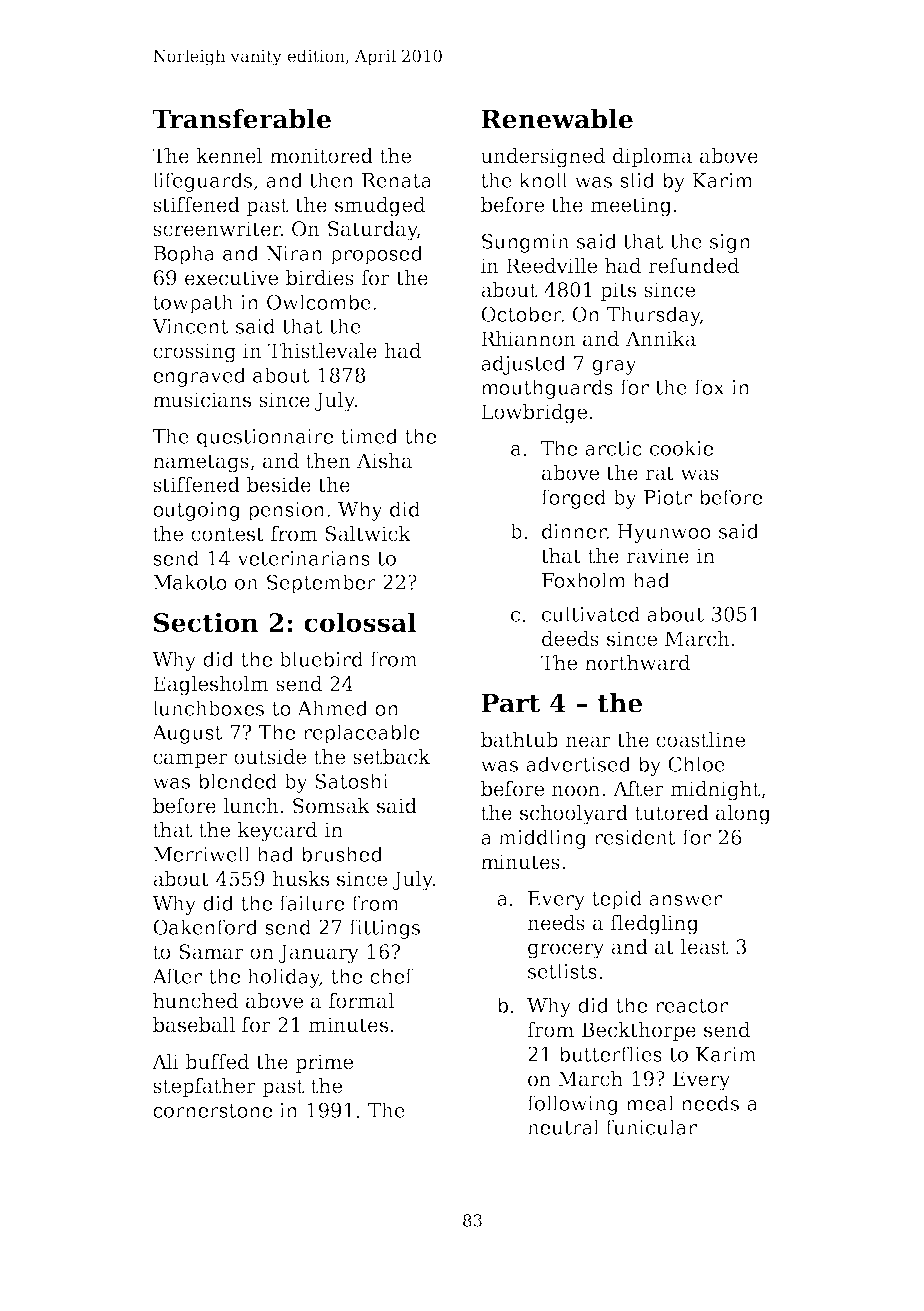  I want to click on neutral, so click(563, 1127).
